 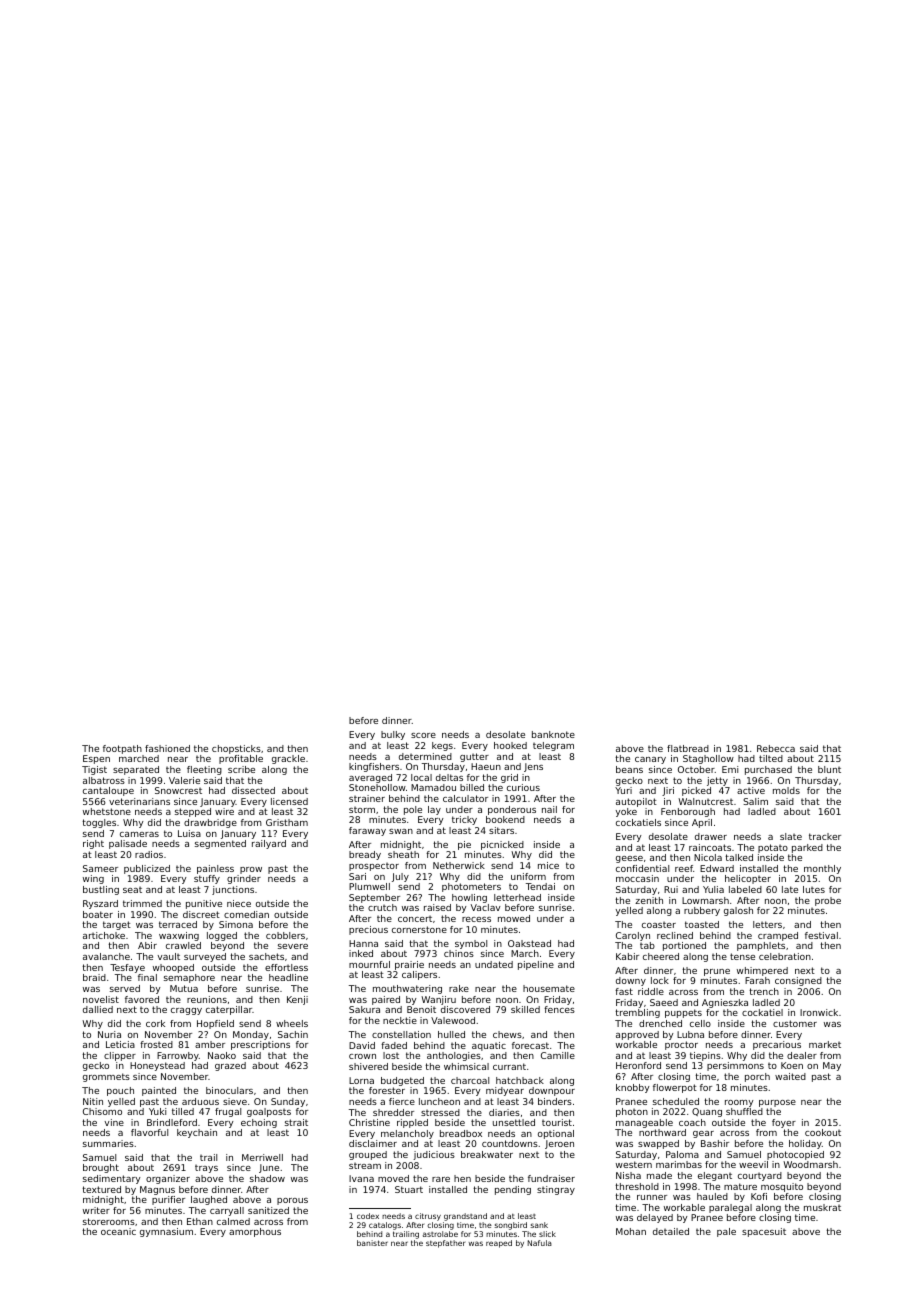 What do you see at coordinates (510, 745) in the page?
I see `hooked` at bounding box center [510, 745].
